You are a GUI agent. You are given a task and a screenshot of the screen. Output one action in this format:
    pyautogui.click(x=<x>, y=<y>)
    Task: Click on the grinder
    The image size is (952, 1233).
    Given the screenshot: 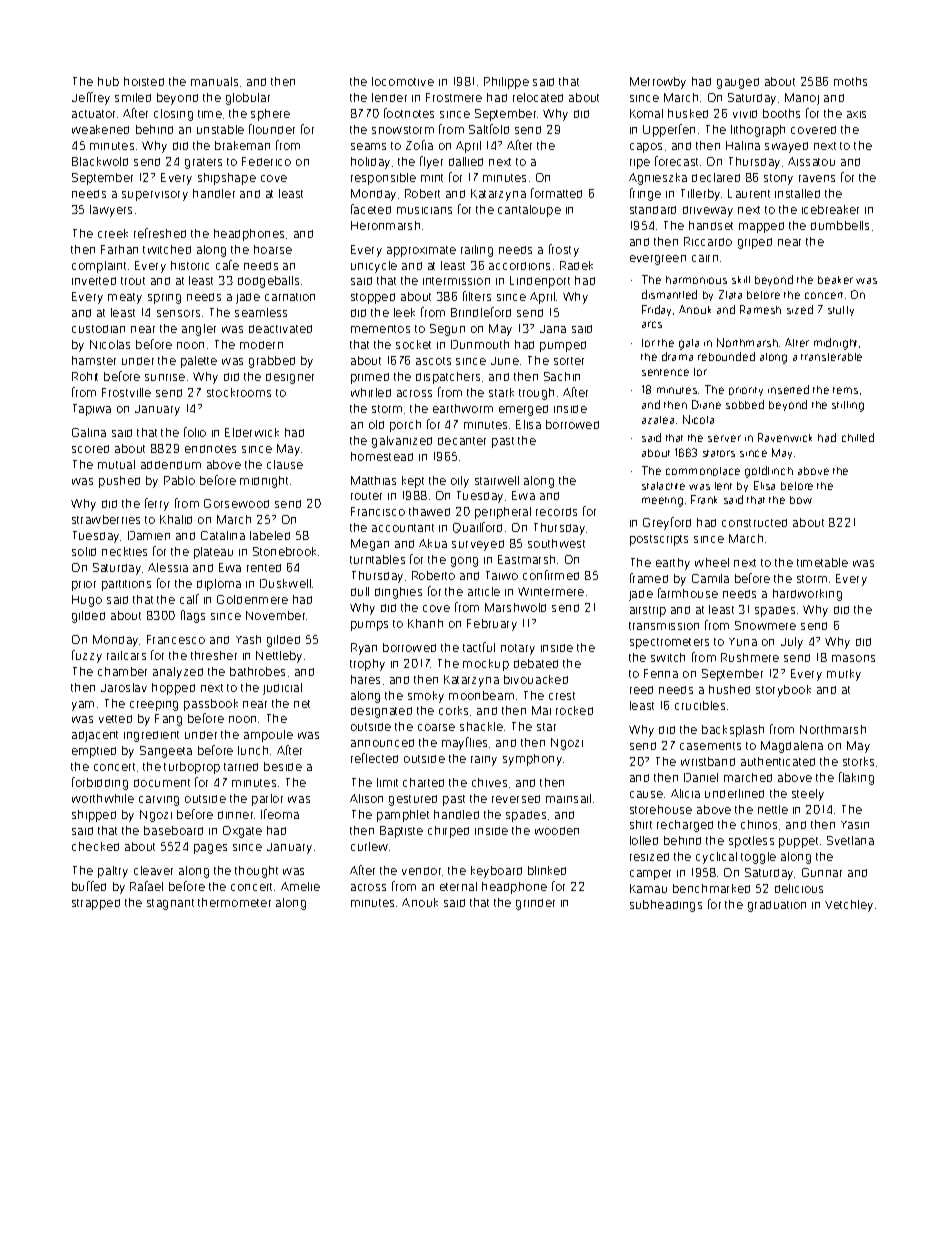 What is the action you would take?
    pyautogui.click(x=535, y=904)
